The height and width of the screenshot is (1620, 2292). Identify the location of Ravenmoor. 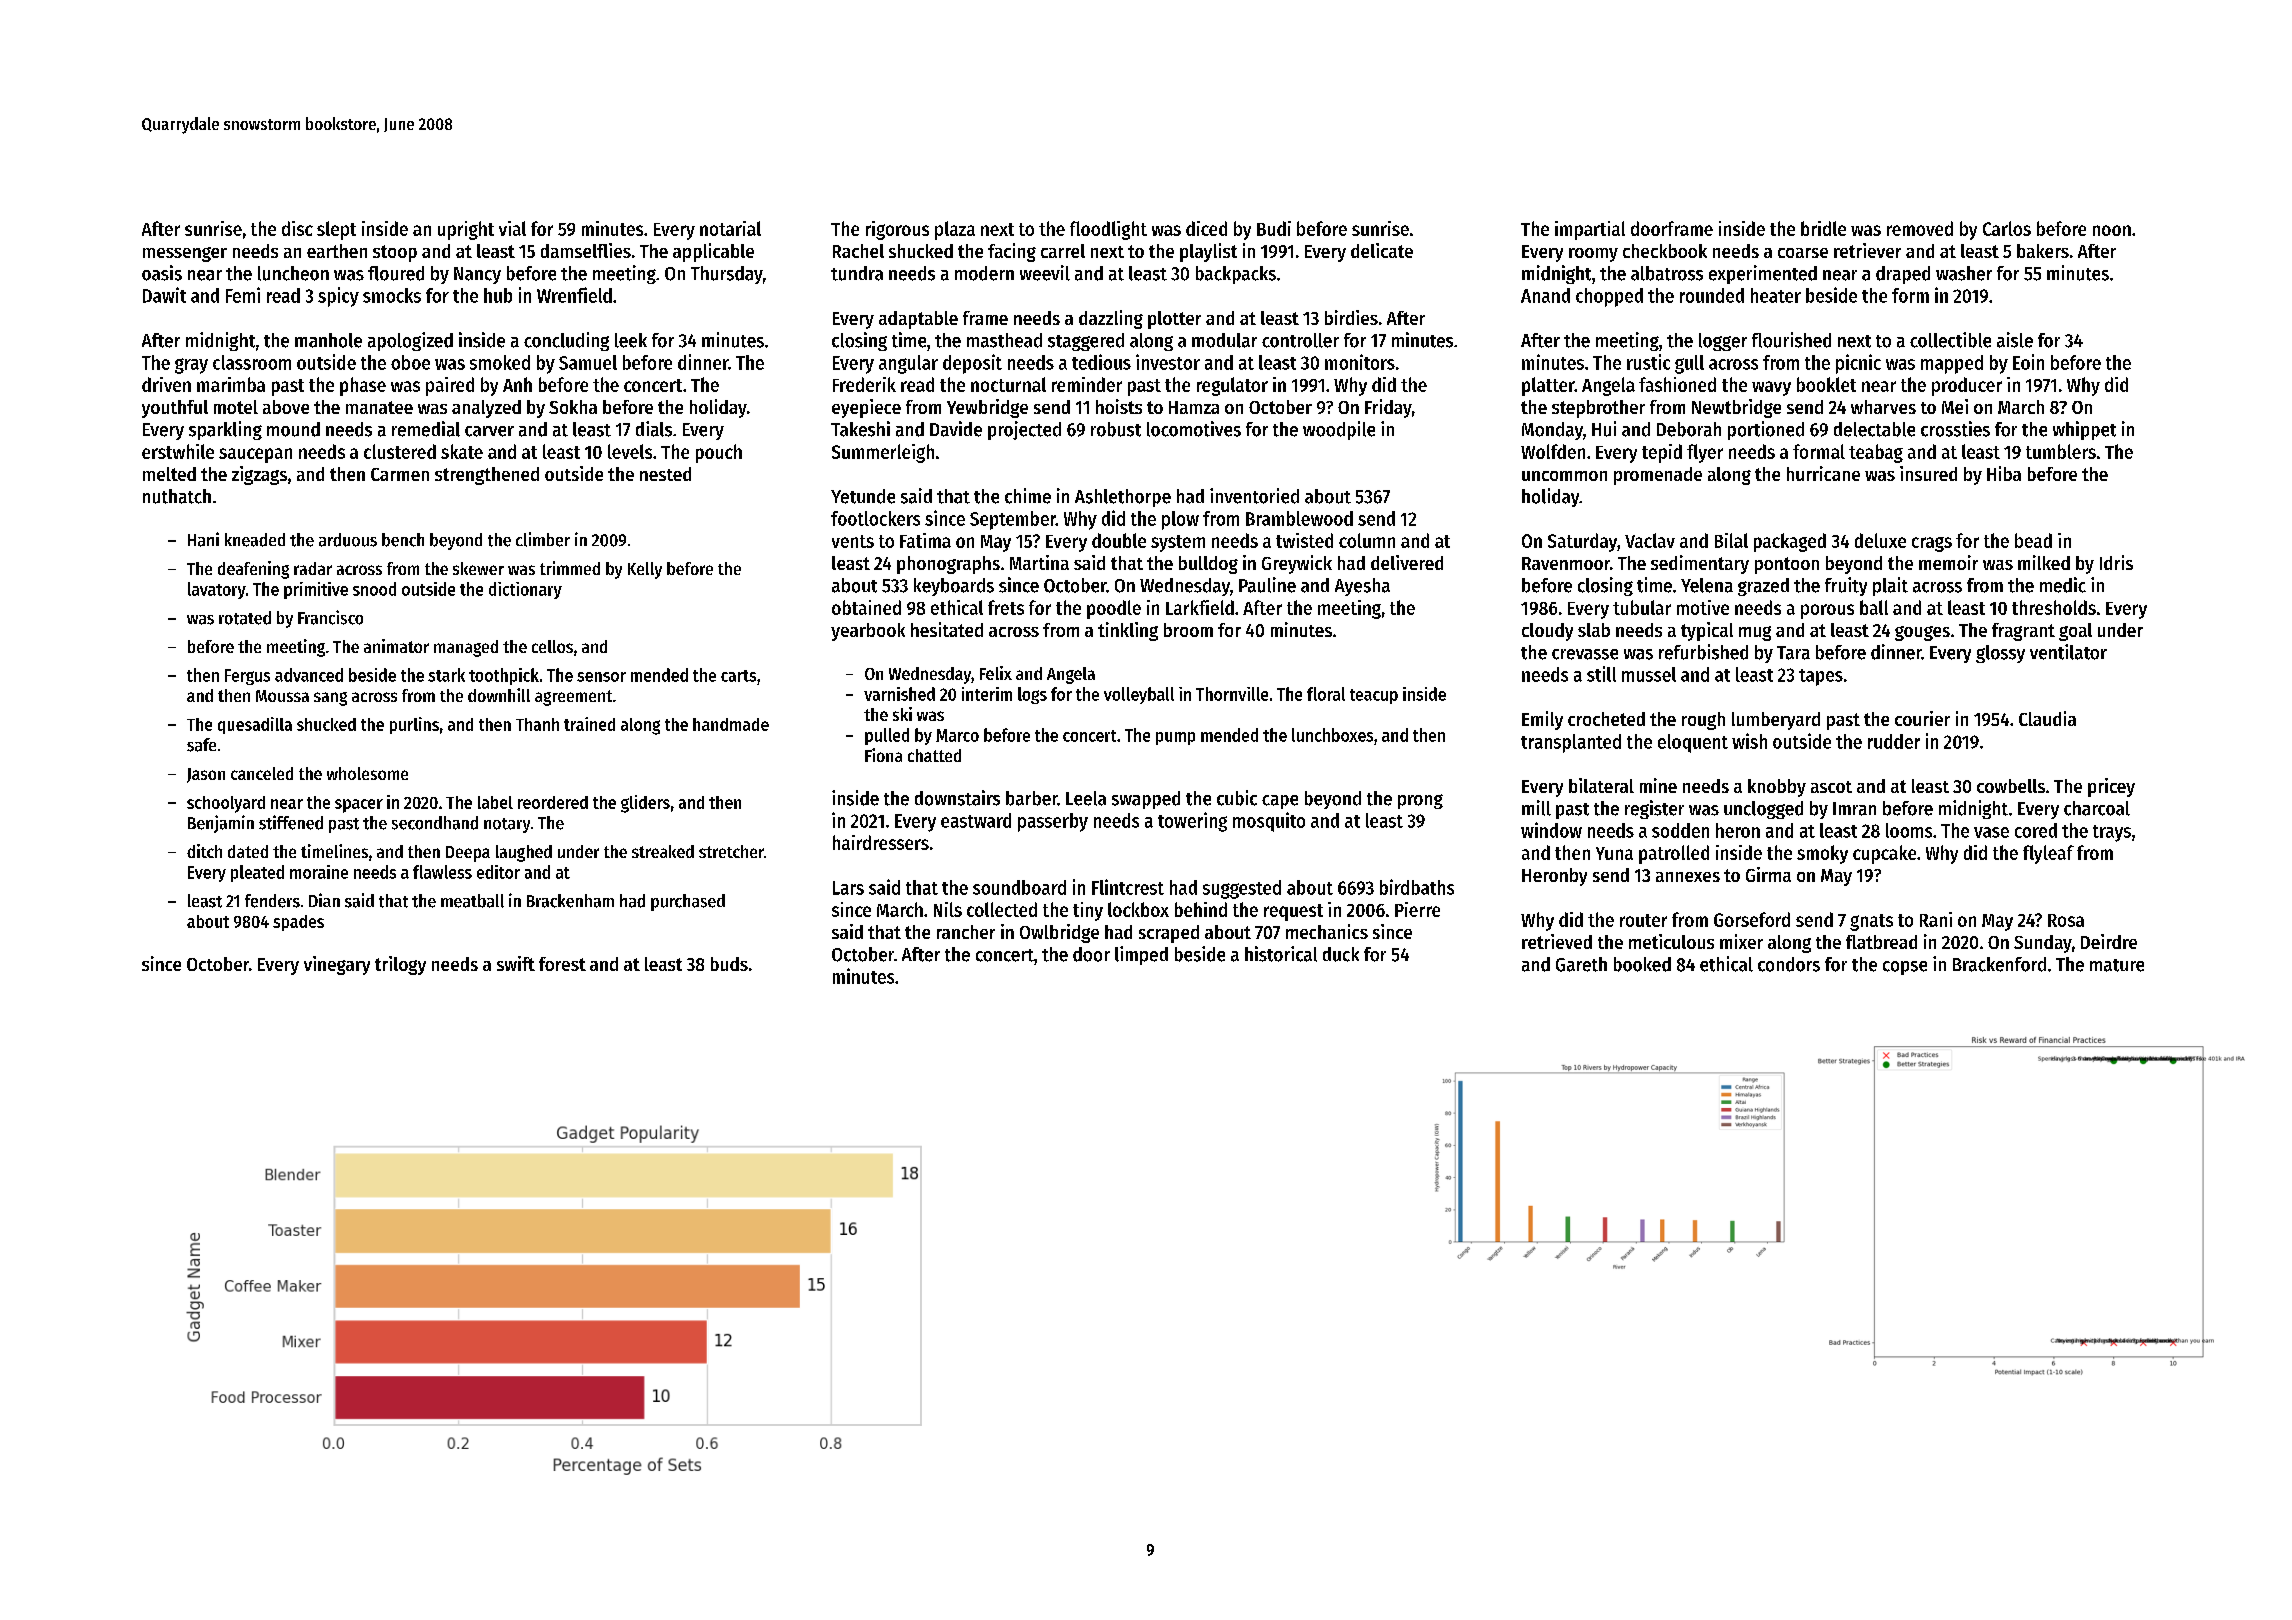
(1566, 563).
